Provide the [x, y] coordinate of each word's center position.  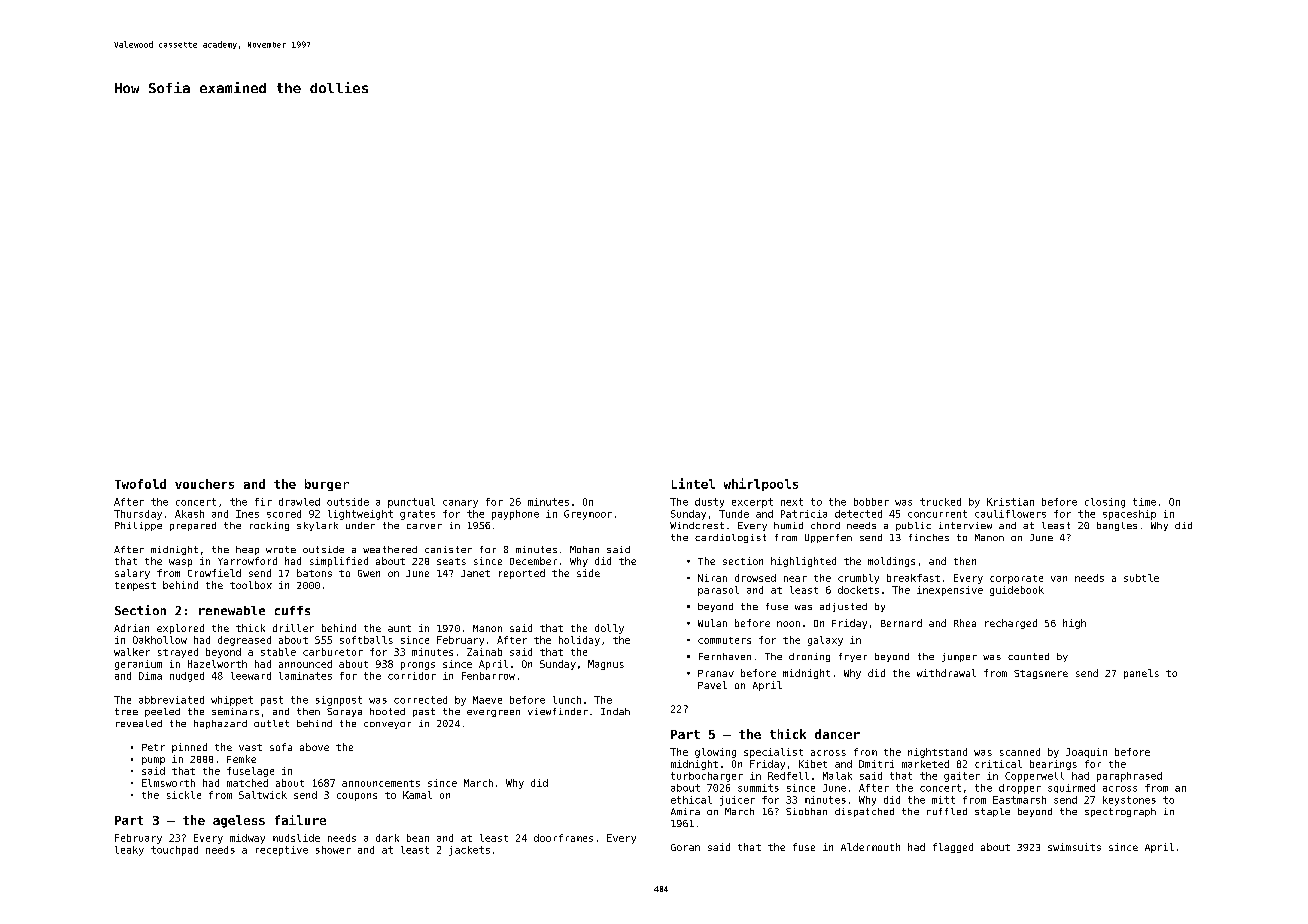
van [1059, 579]
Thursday [138, 515]
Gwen [369, 573]
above [314, 747]
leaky [129, 851]
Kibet [813, 764]
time [1144, 502]
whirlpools [761, 484]
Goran [685, 847]
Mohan [584, 549]
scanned [1020, 752]
